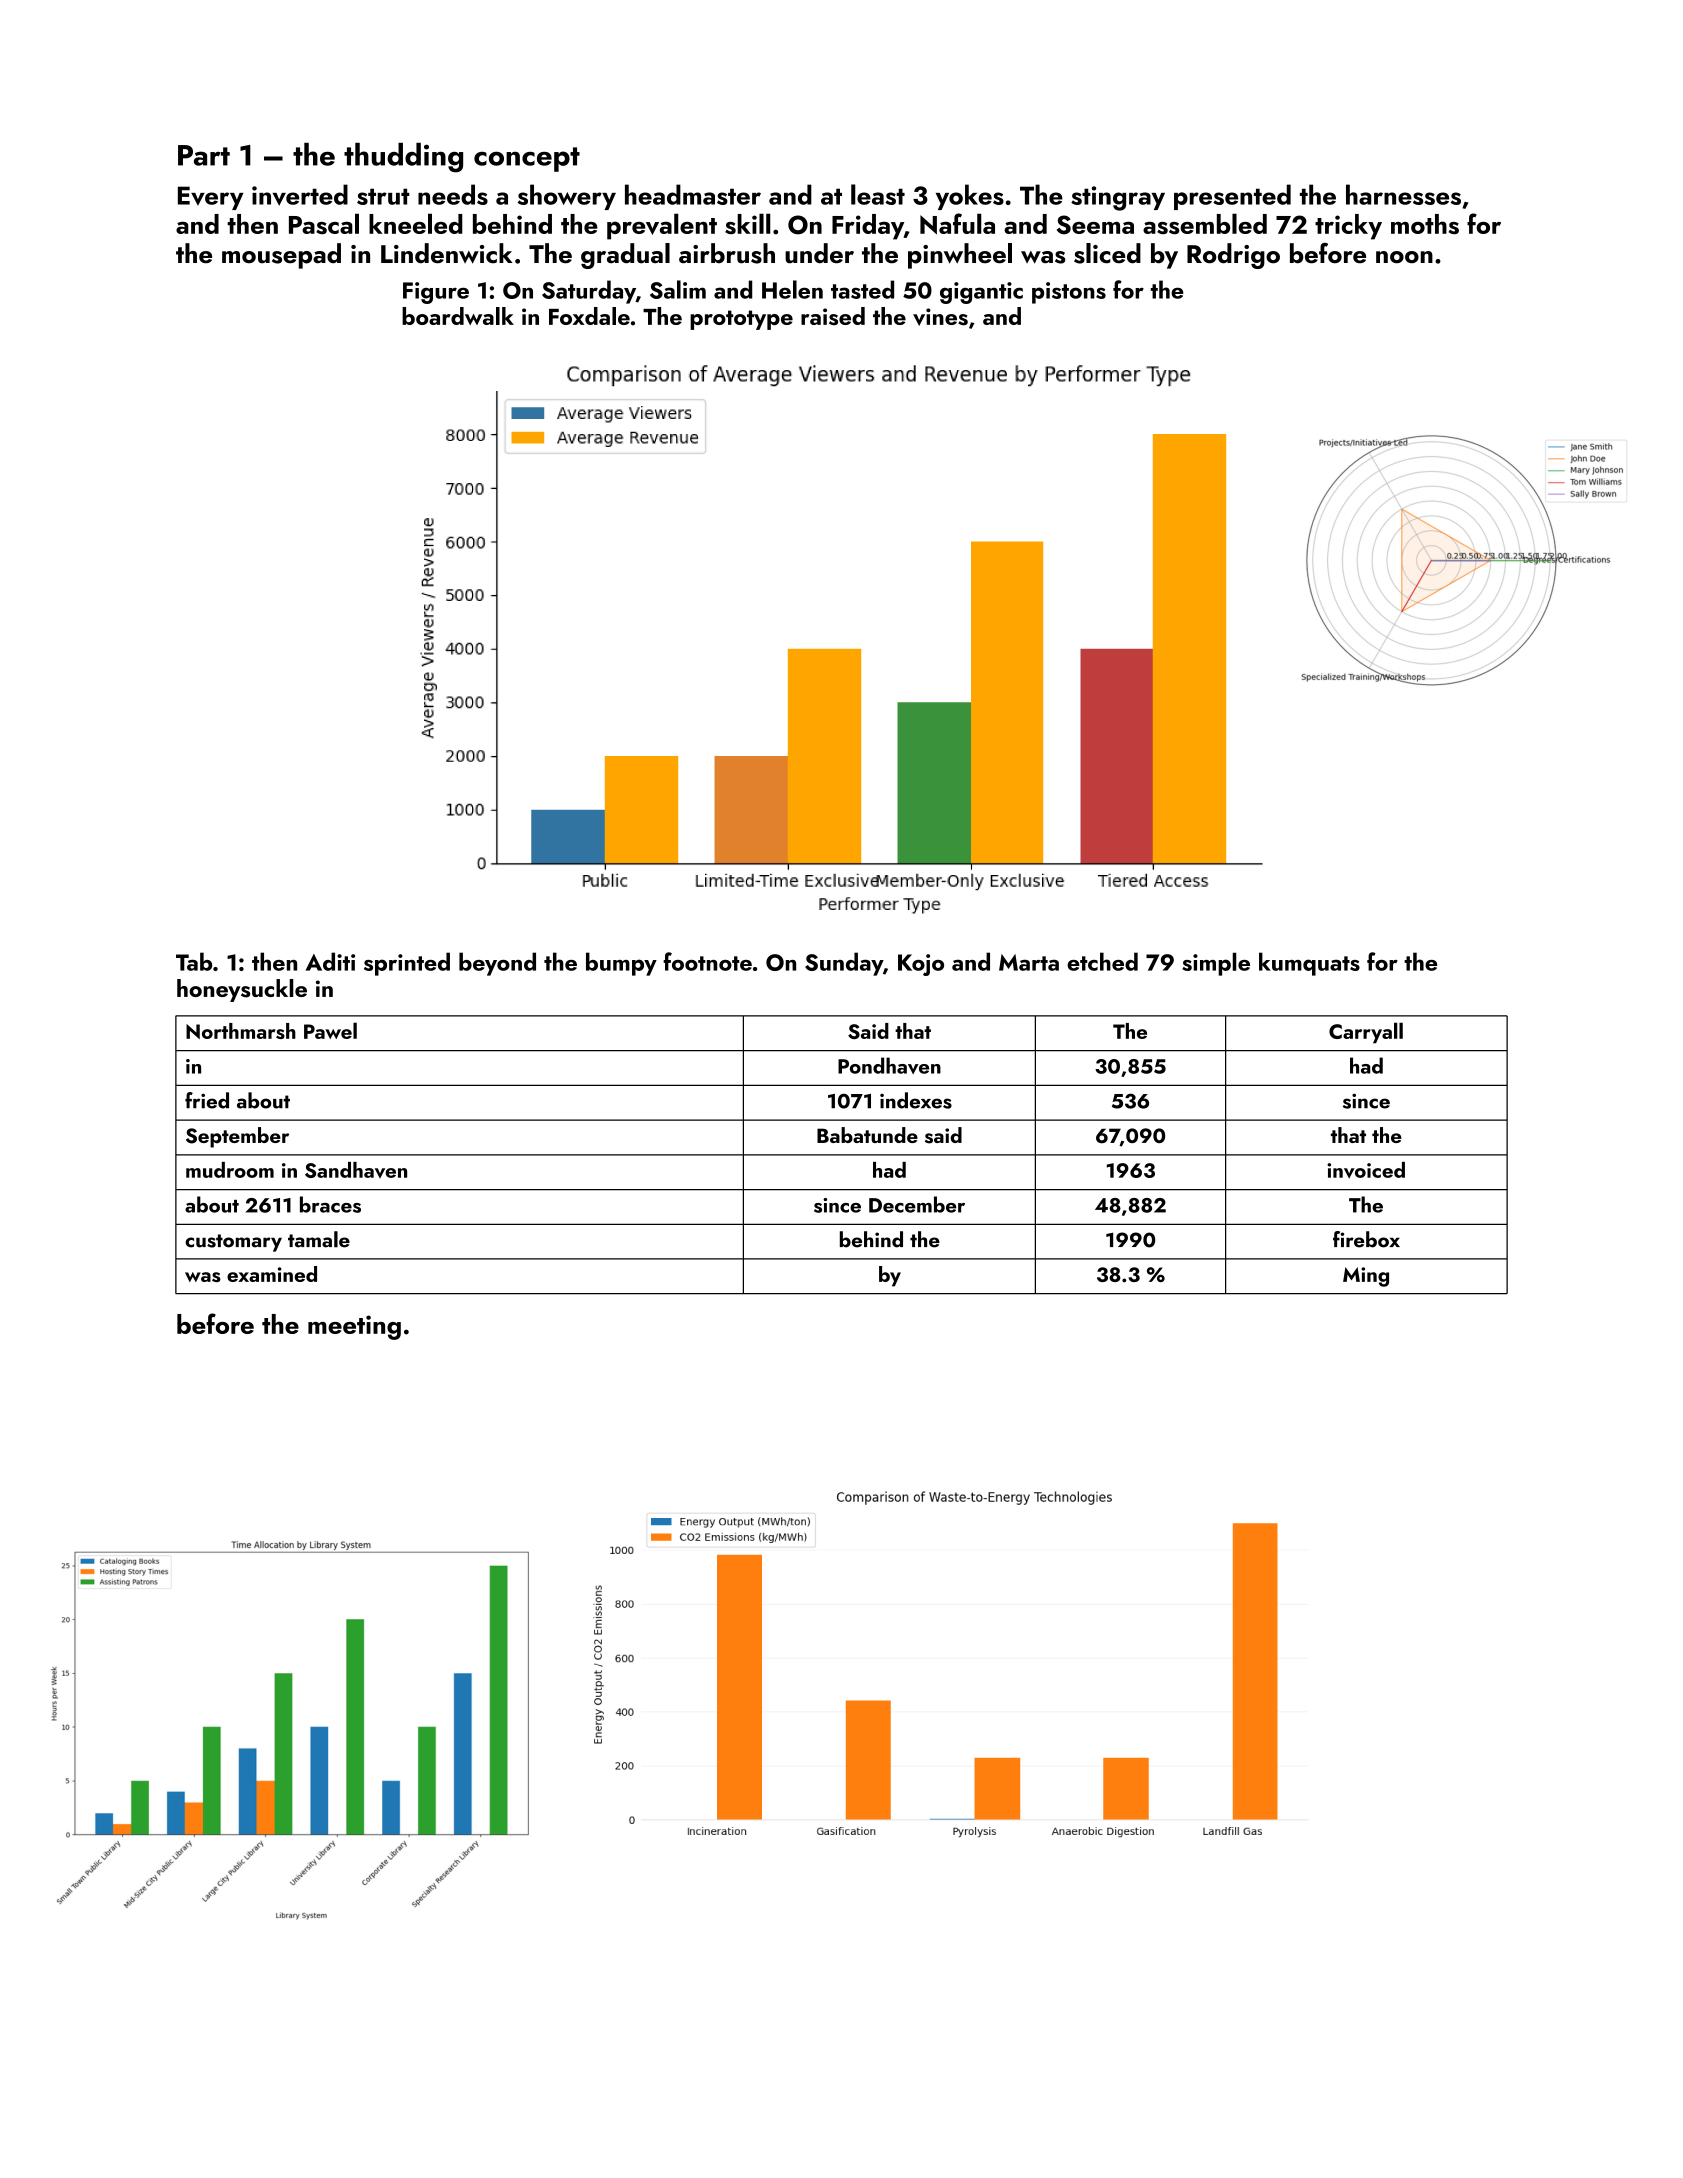 This screenshot has width=1683, height=2178. What do you see at coordinates (1102, 961) in the screenshot?
I see `etched` at bounding box center [1102, 961].
